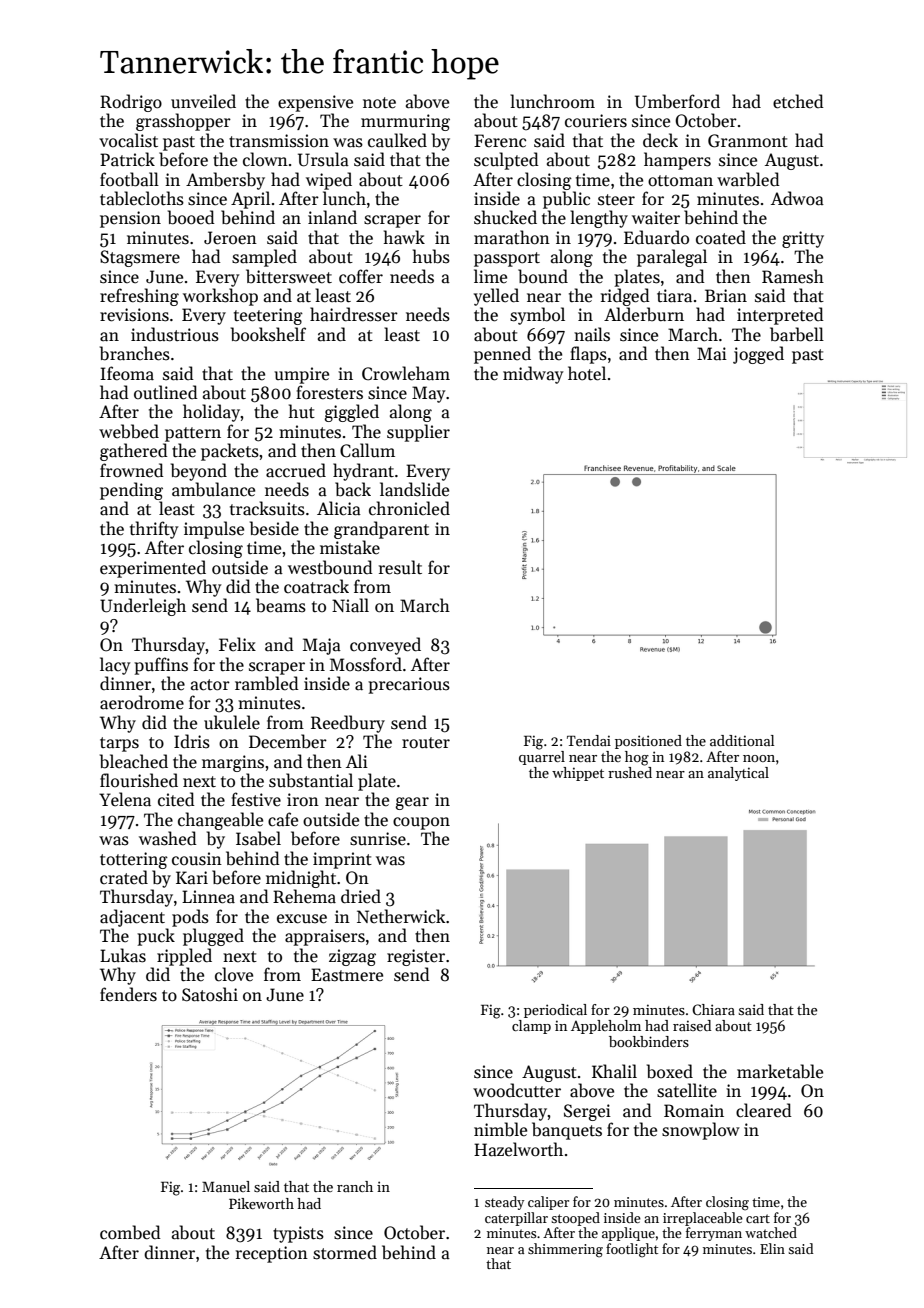 The width and height of the page is (924, 1308). Describe the element at coordinates (628, 1234) in the page. I see `applique` at that location.
